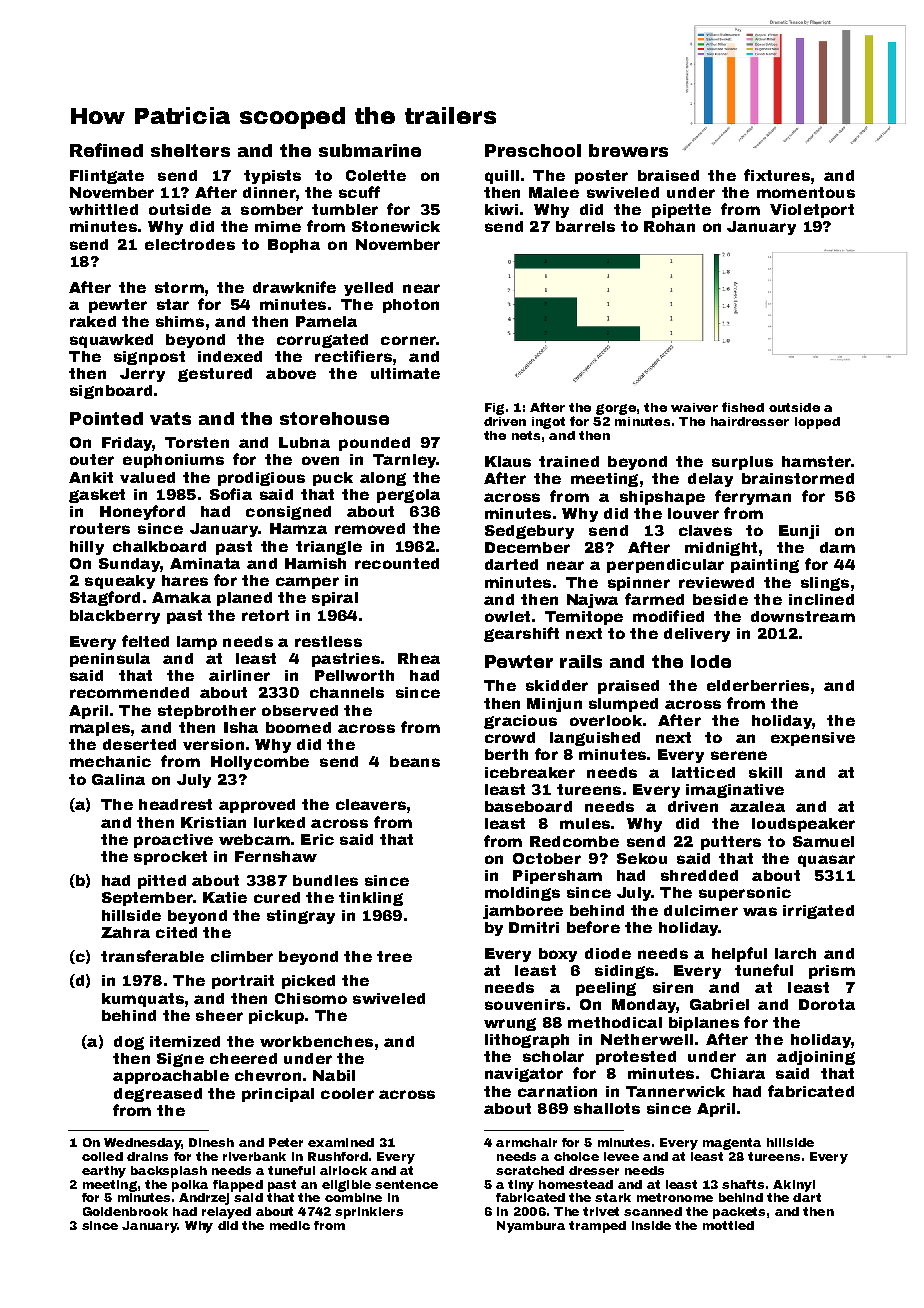  Describe the element at coordinates (703, 772) in the page. I see `latticed` at that location.
